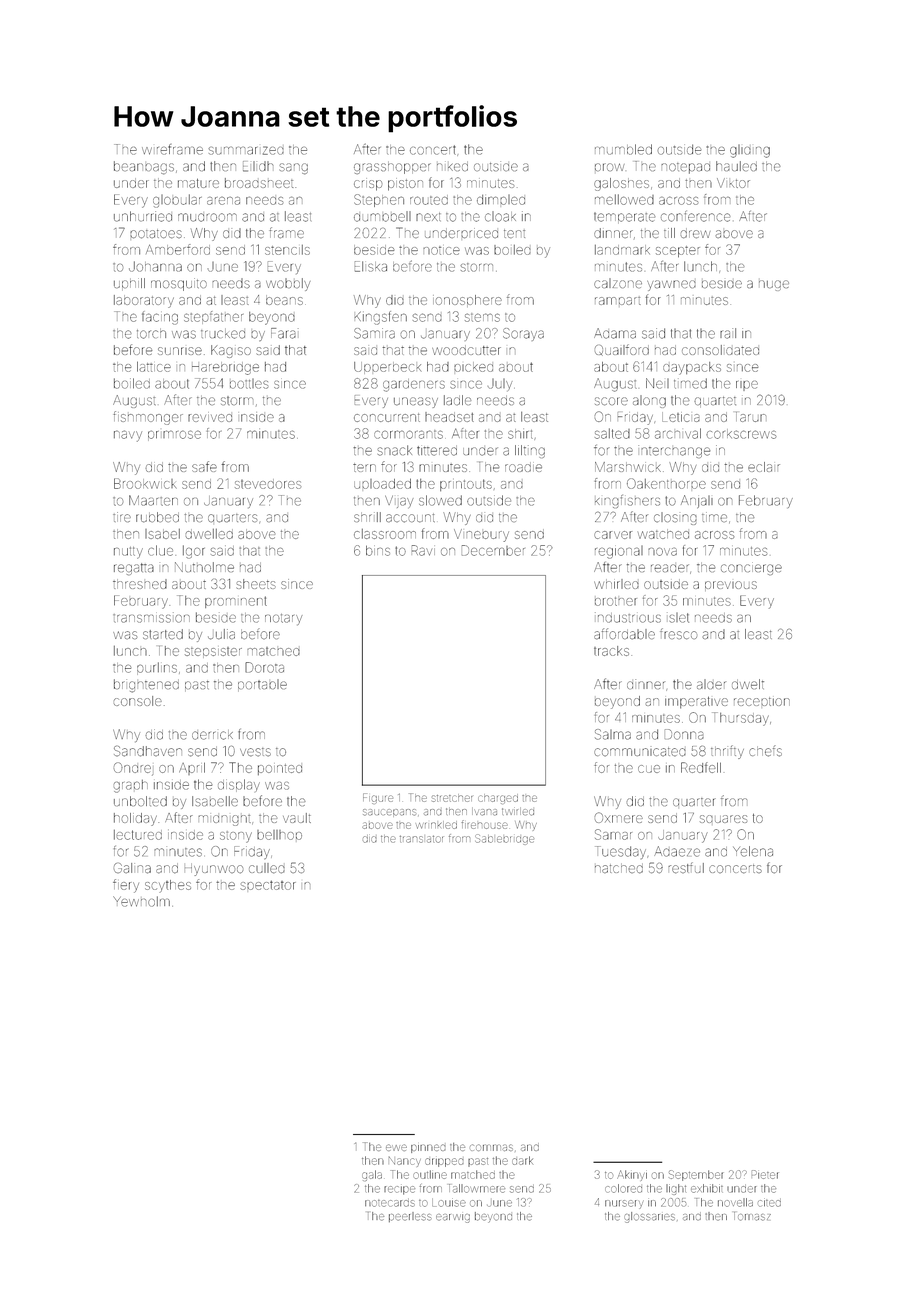 Image resolution: width=908 pixels, height=1316 pixels. Describe the element at coordinates (209, 534) in the image. I see `dwelled` at that location.
